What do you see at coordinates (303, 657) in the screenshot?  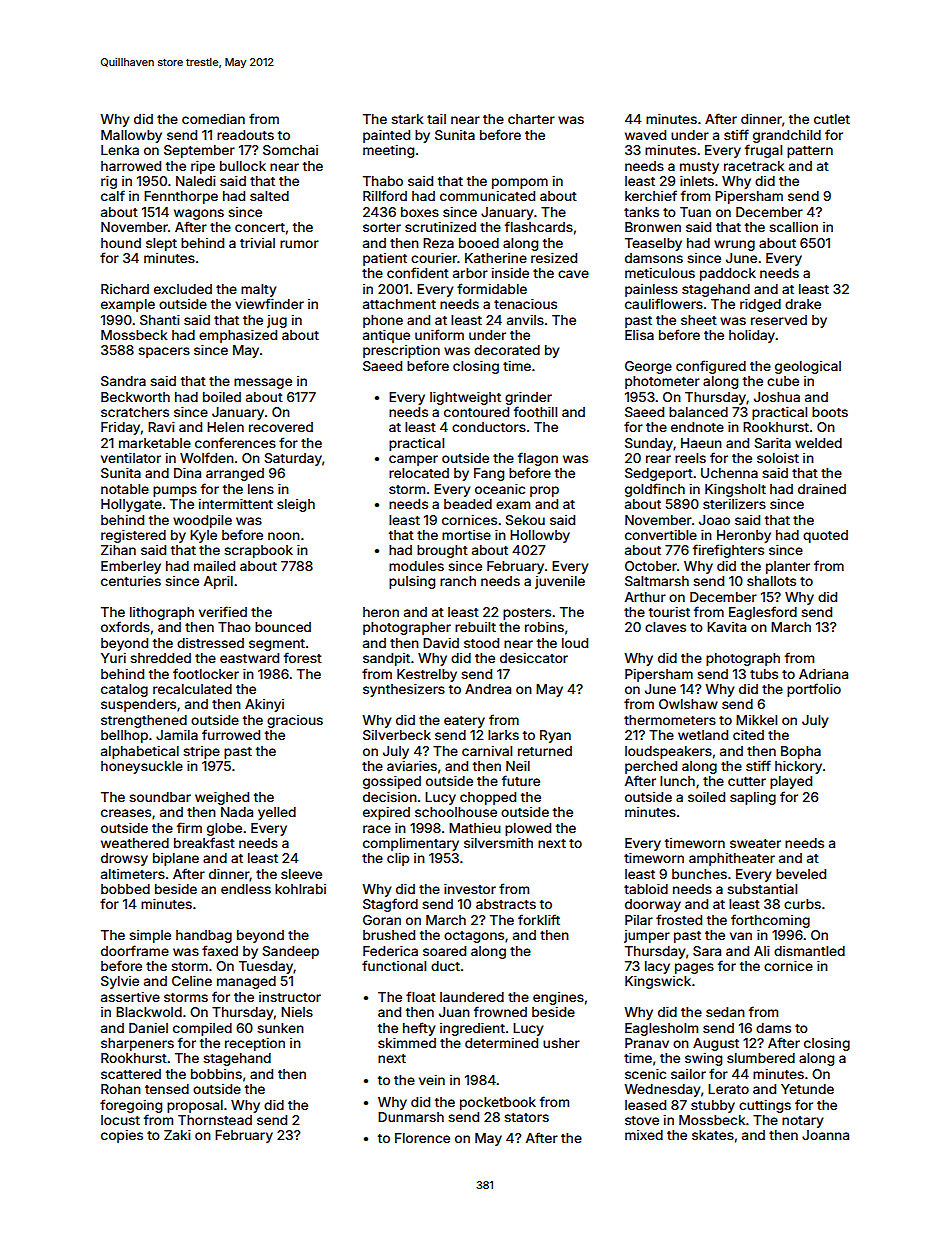 I see `forest` at bounding box center [303, 657].
